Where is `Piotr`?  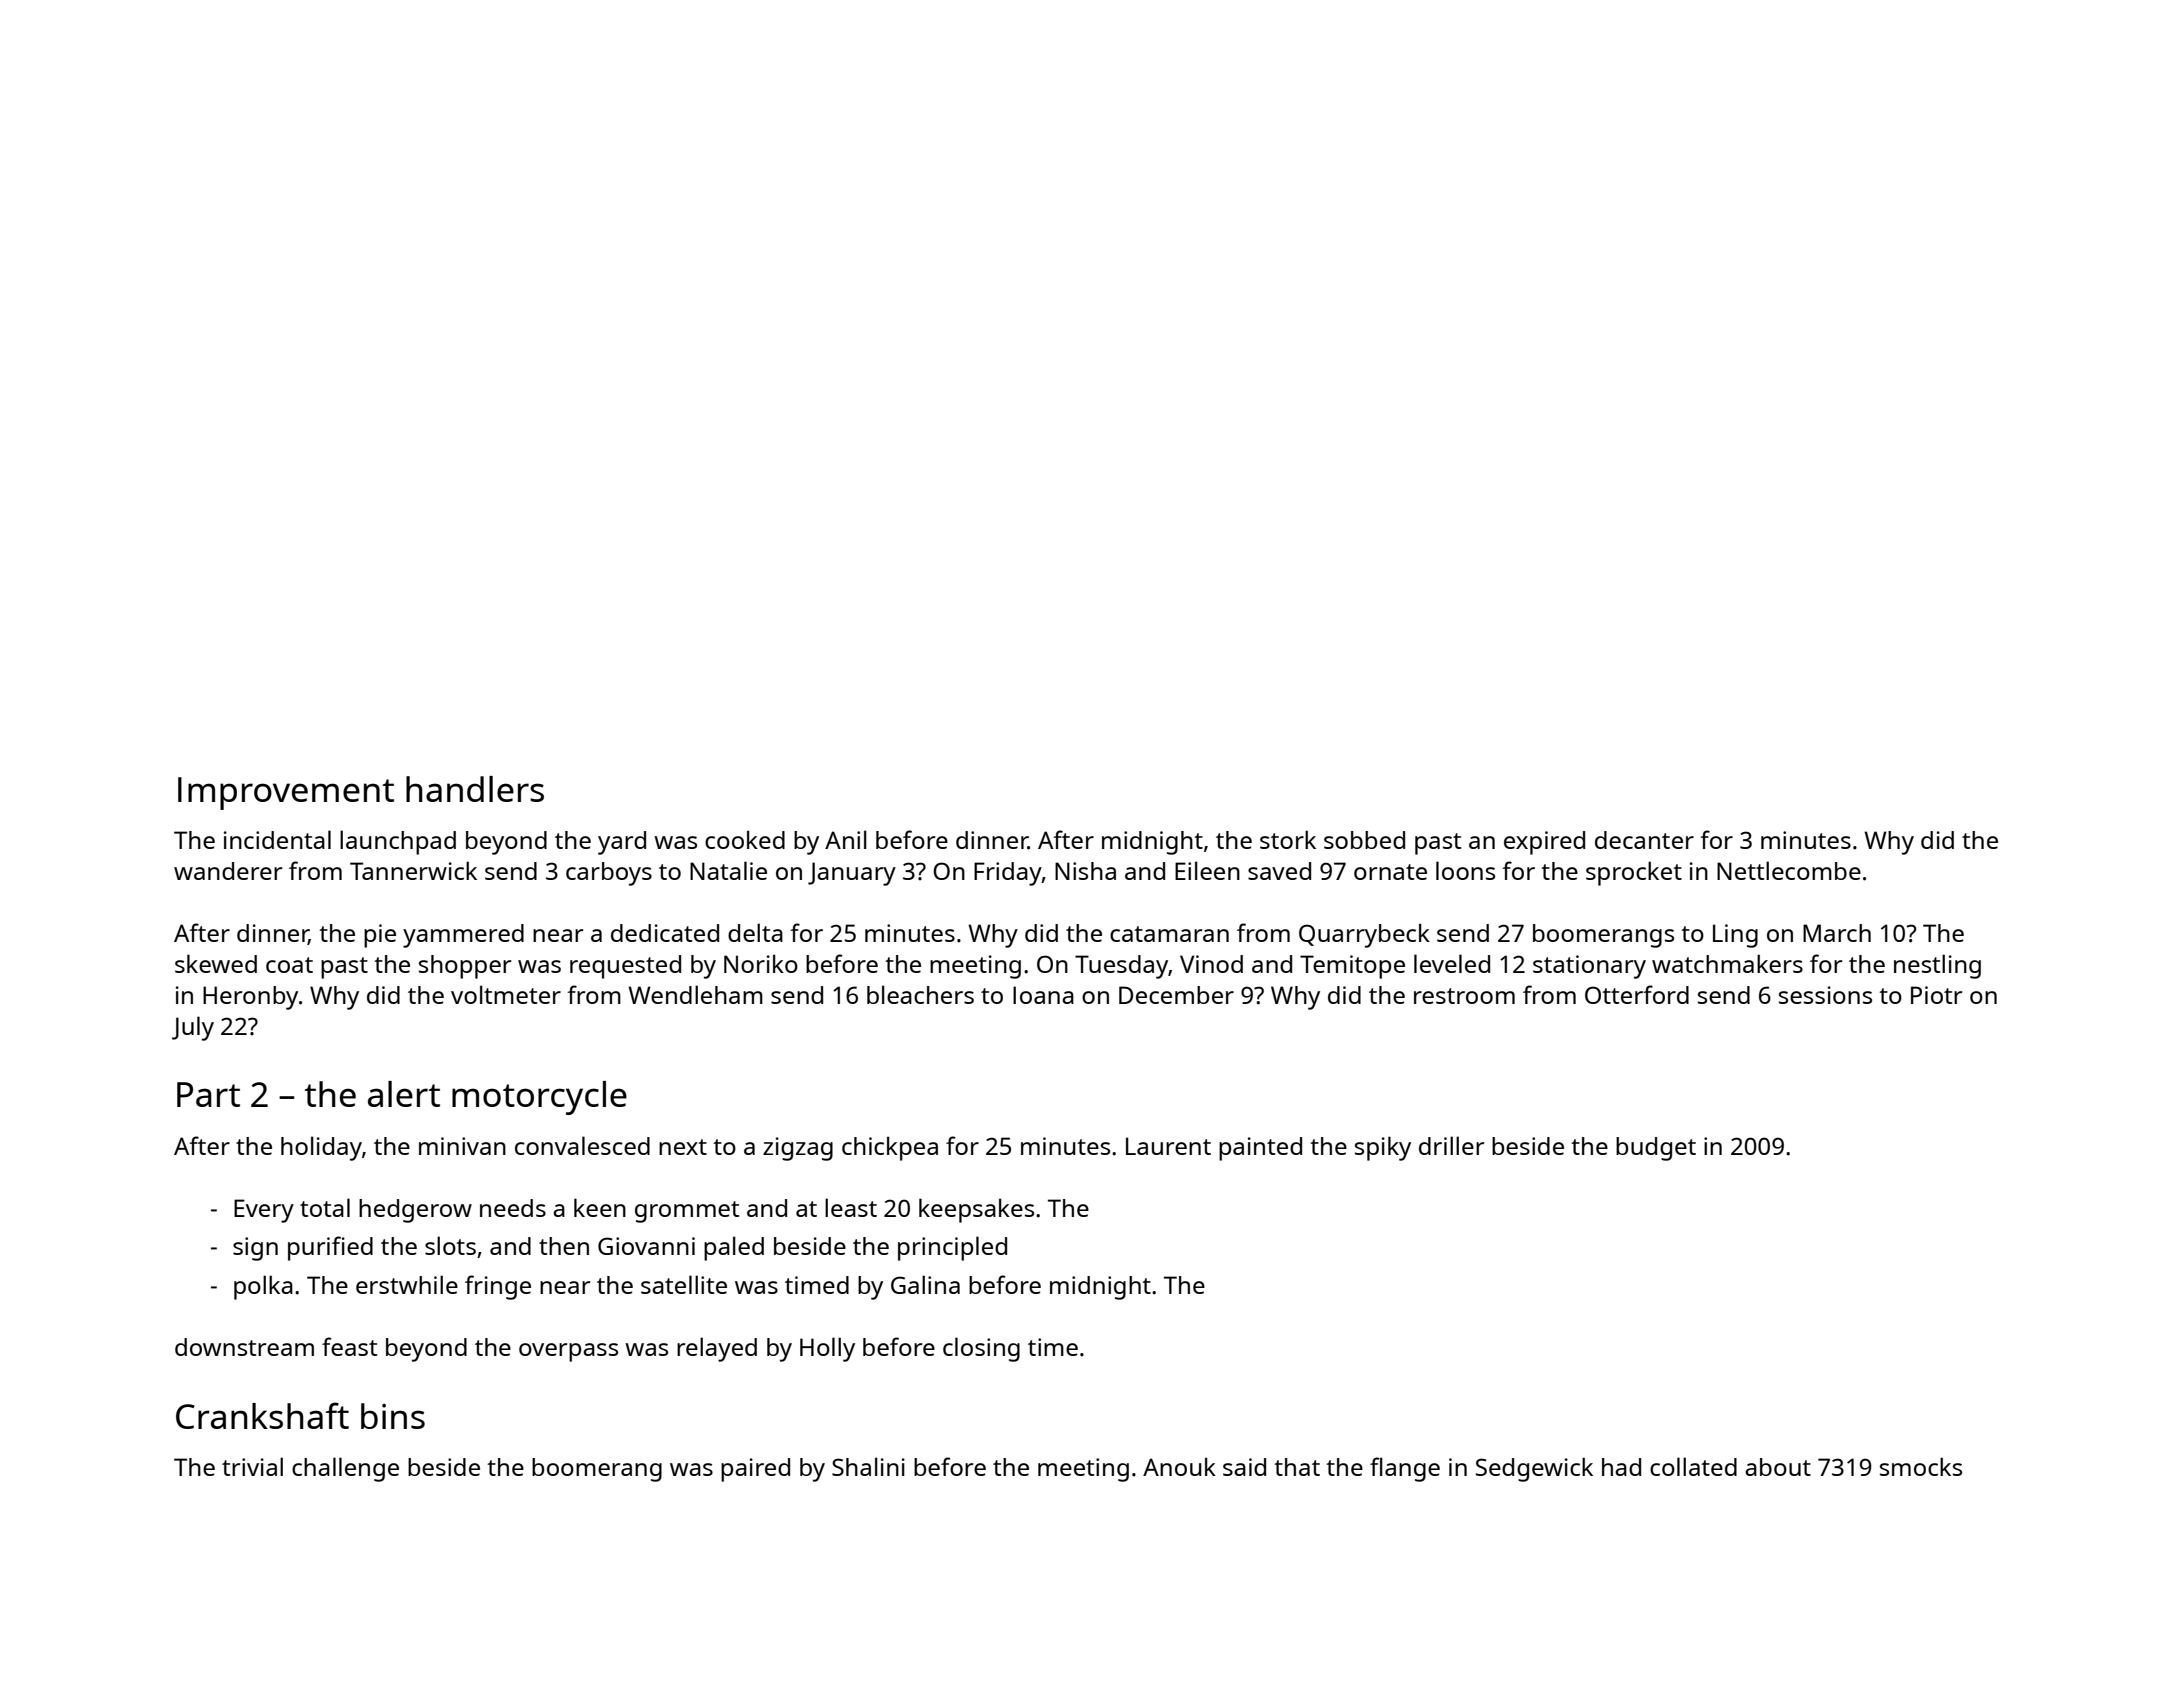 Piotr is located at coordinates (1936, 995).
